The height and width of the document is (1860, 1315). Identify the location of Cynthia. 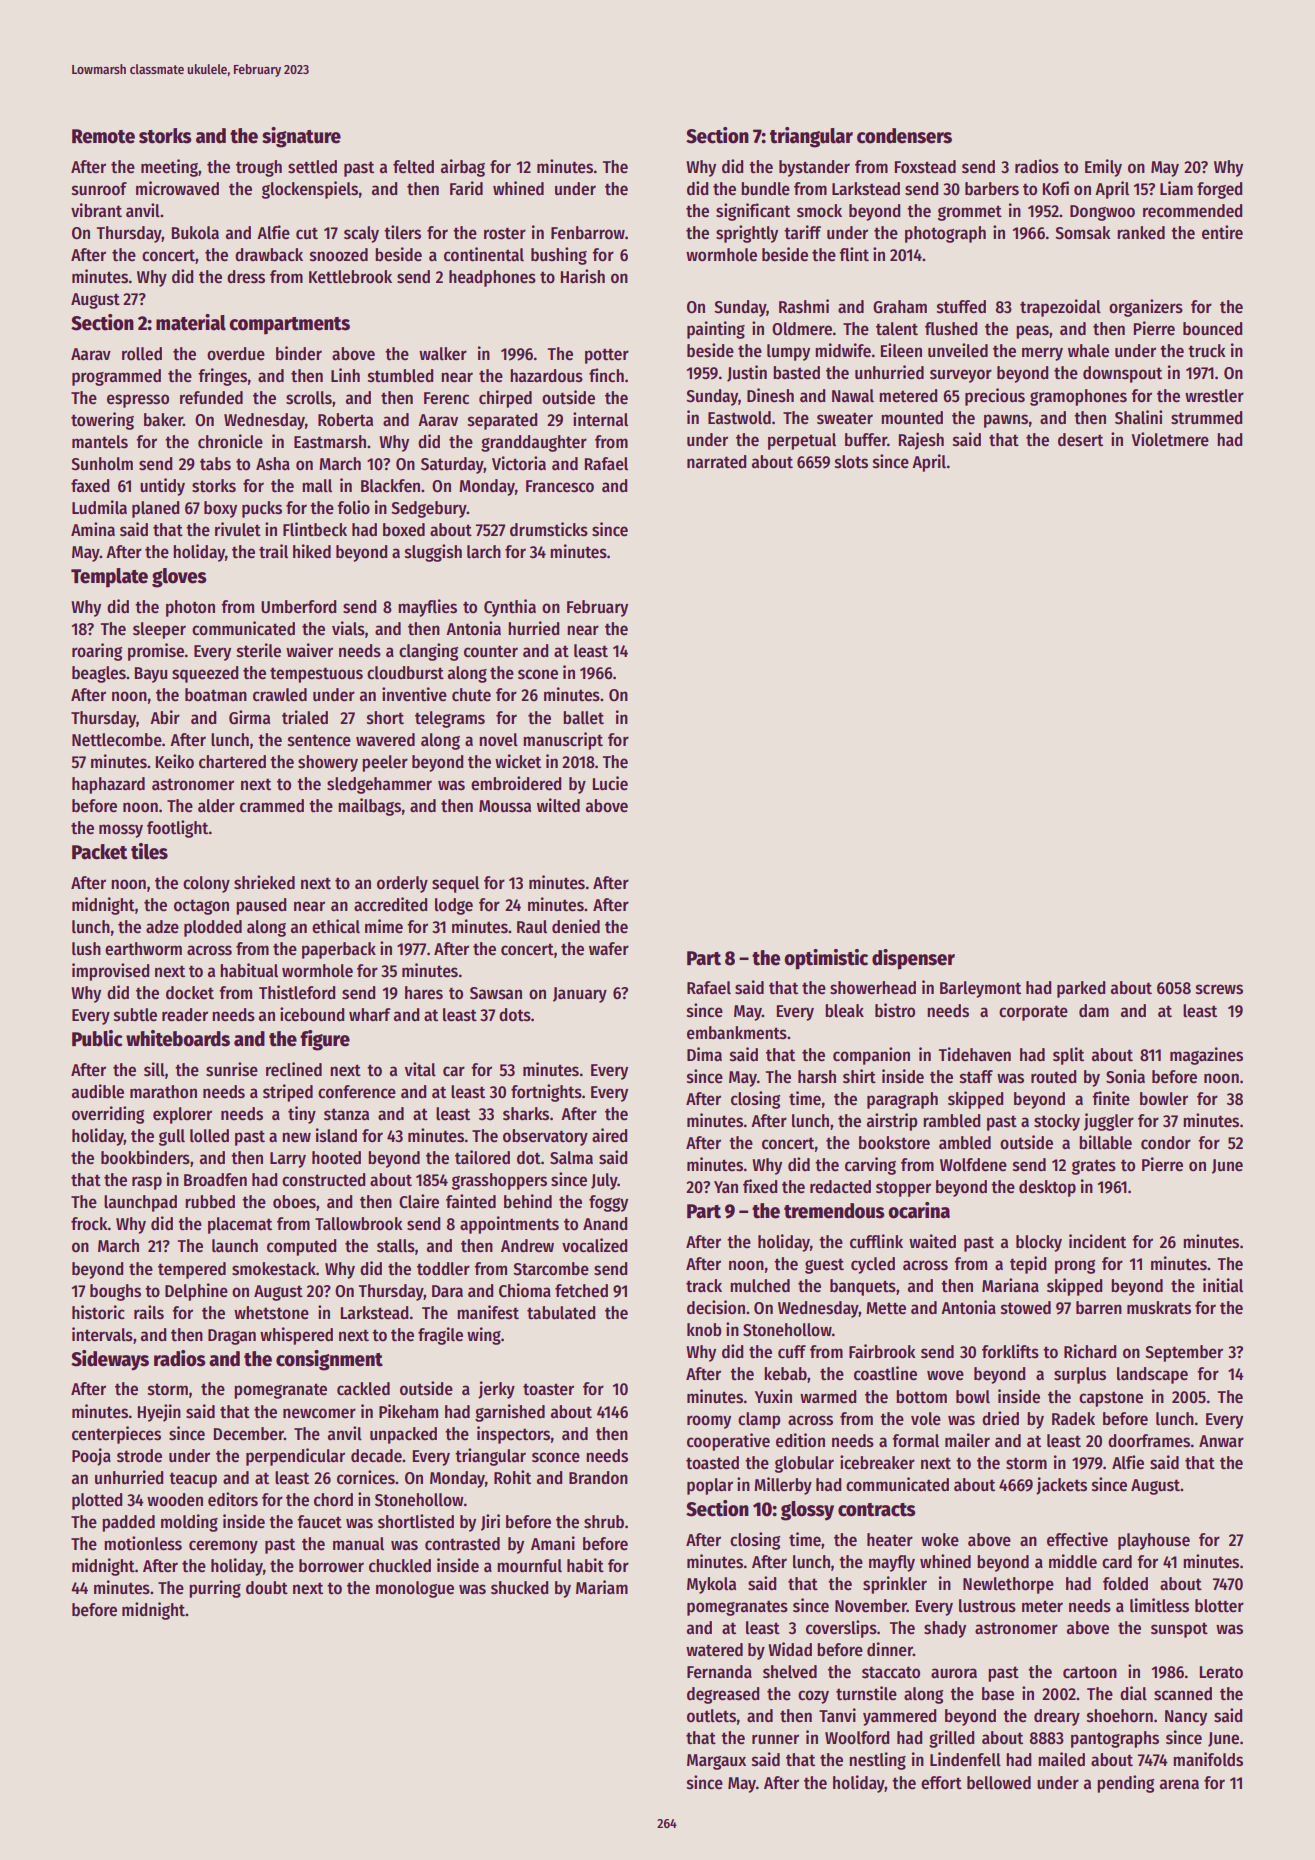
(510, 608).
